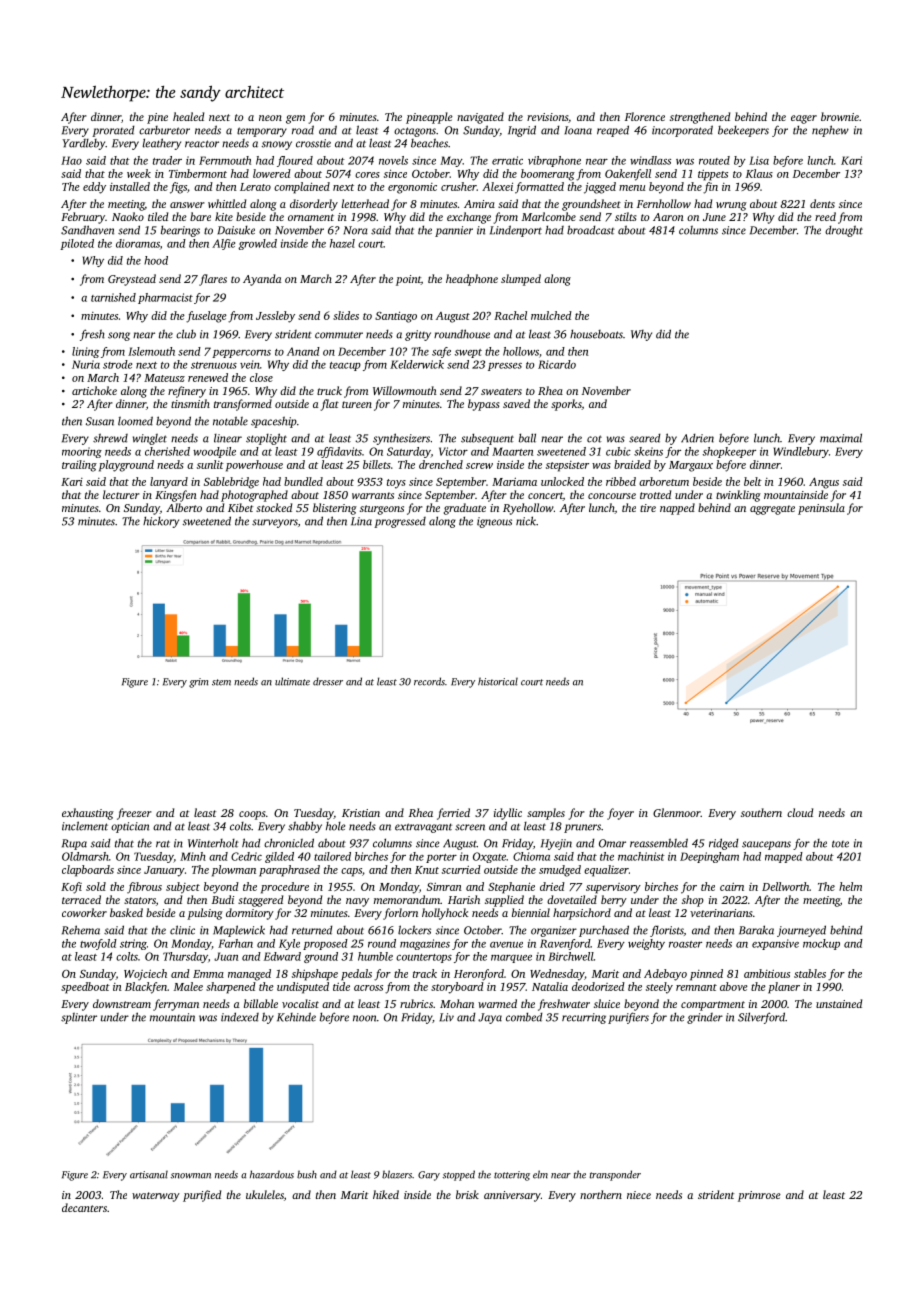 The height and width of the page is (1308, 924). Describe the element at coordinates (139, 173) in the page. I see `week` at that location.
